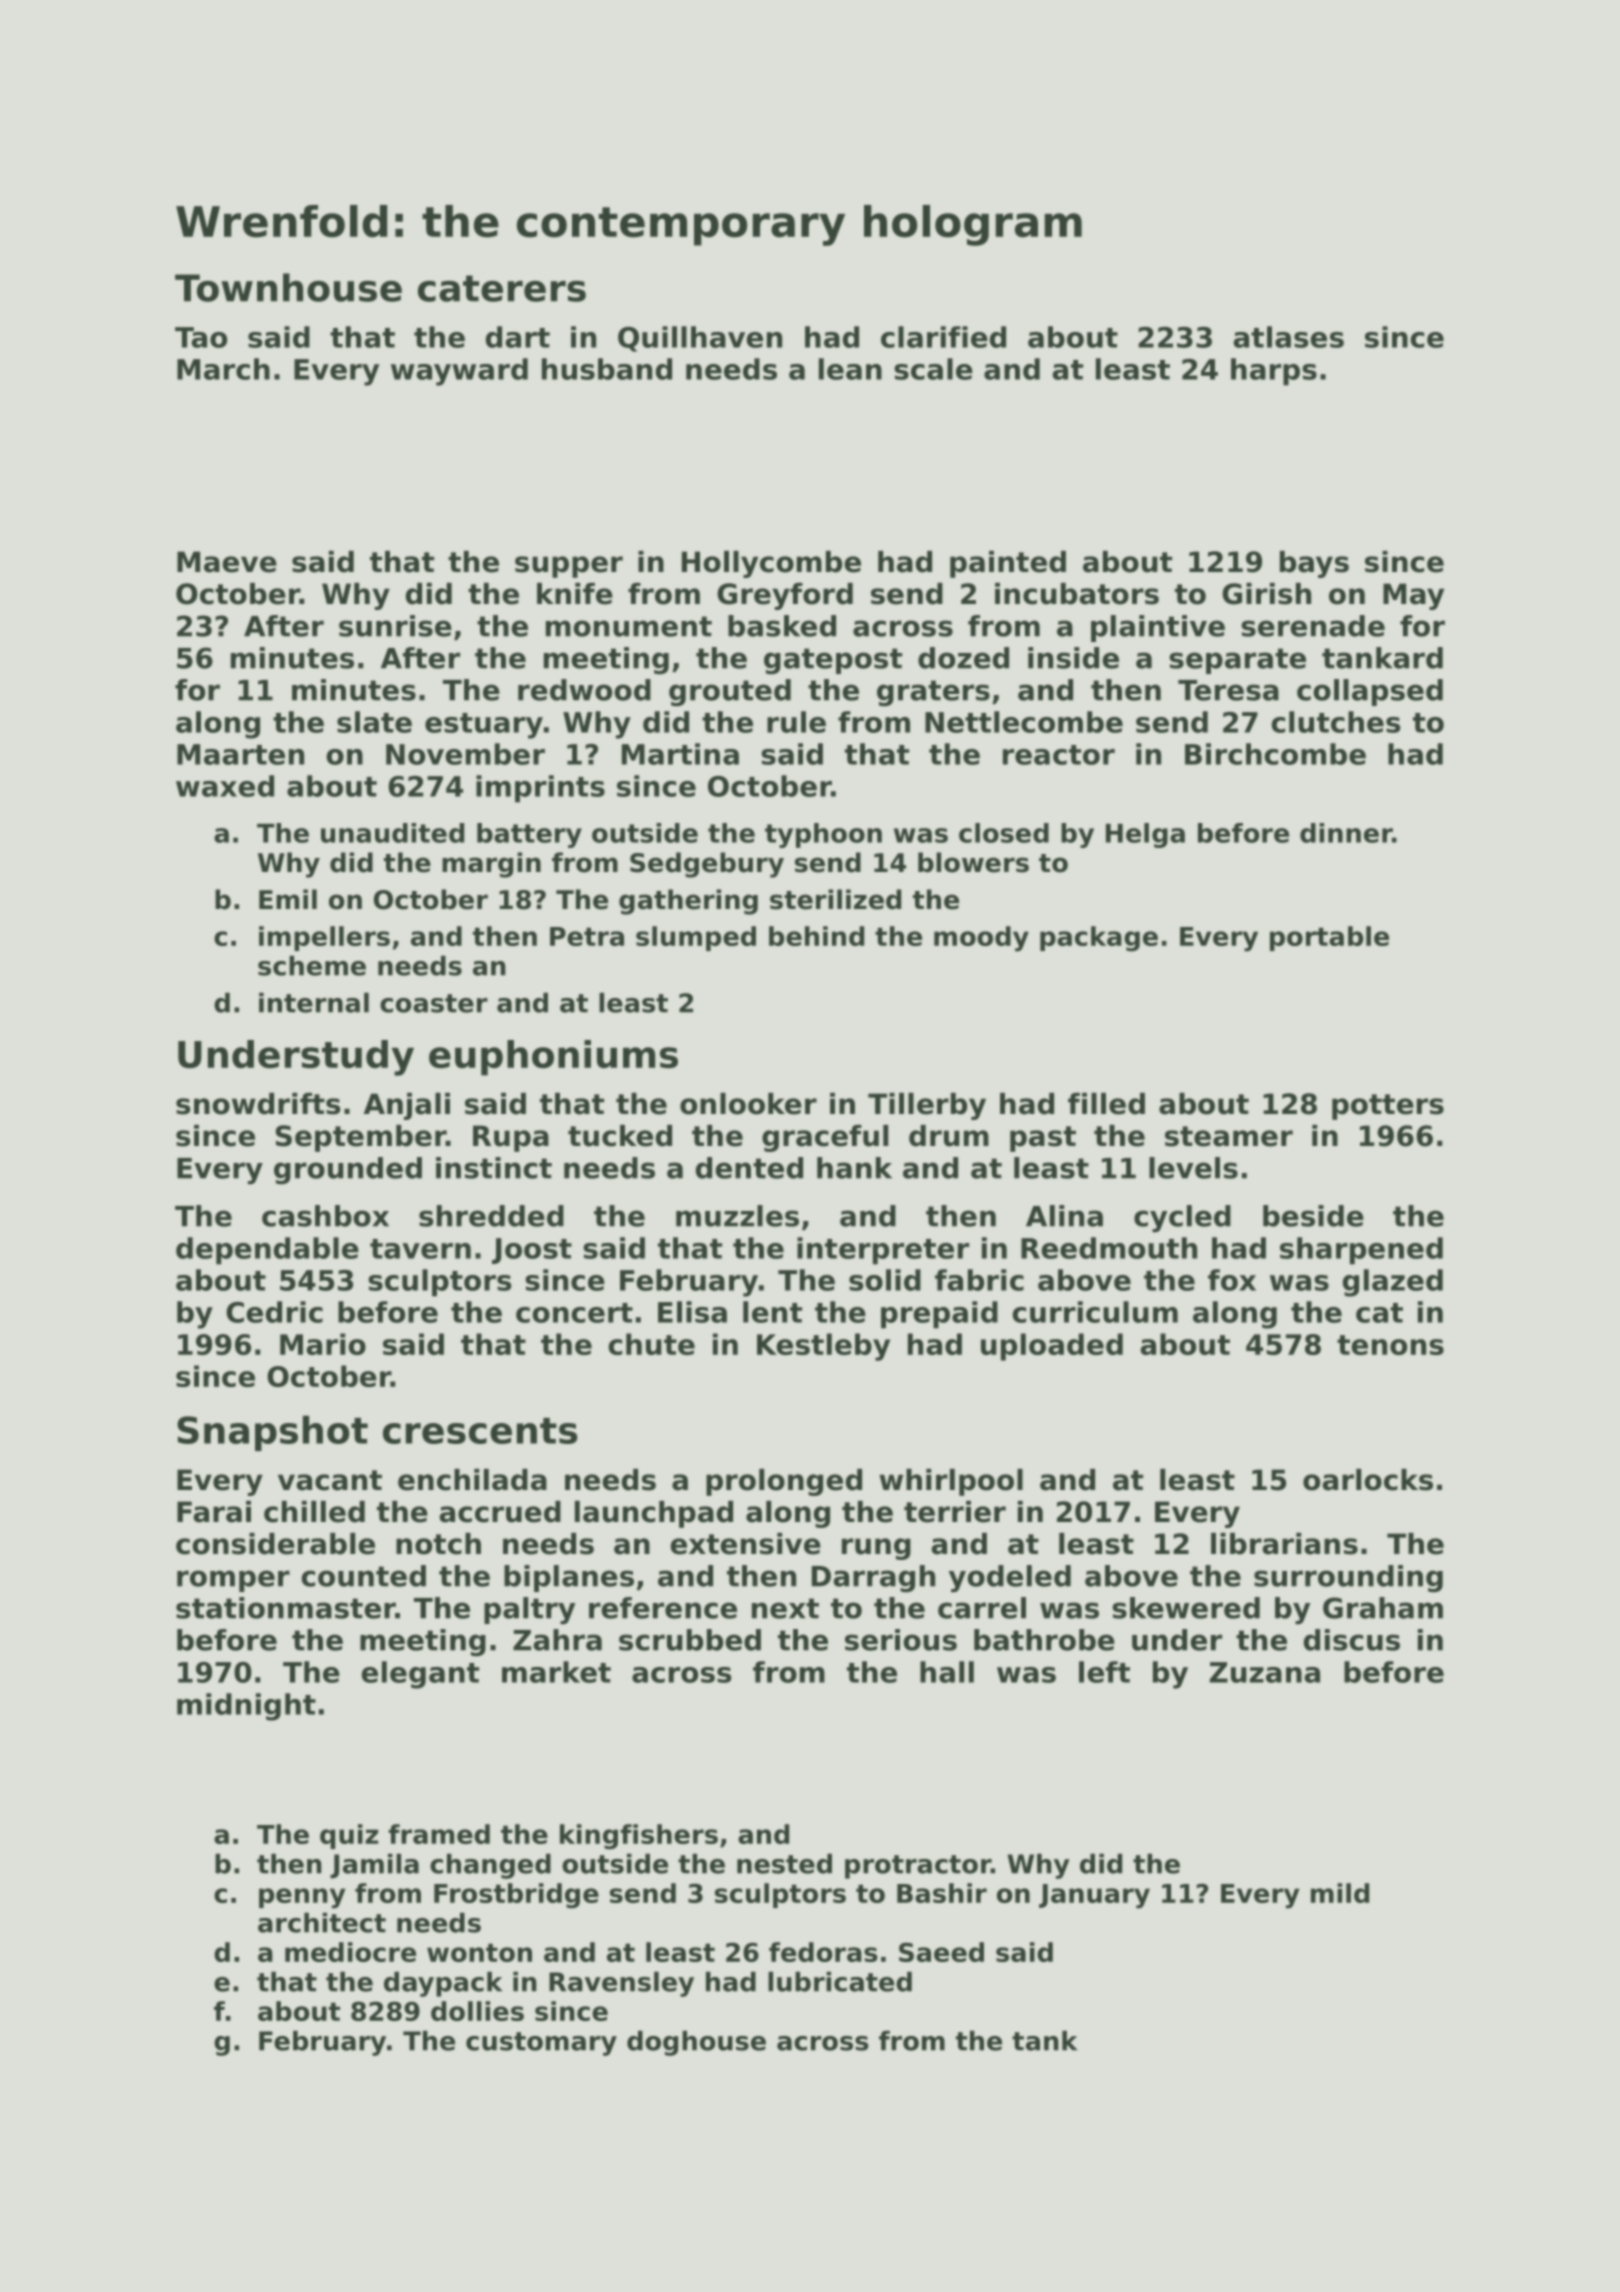  What do you see at coordinates (494, 1168) in the document?
I see `instinct` at bounding box center [494, 1168].
